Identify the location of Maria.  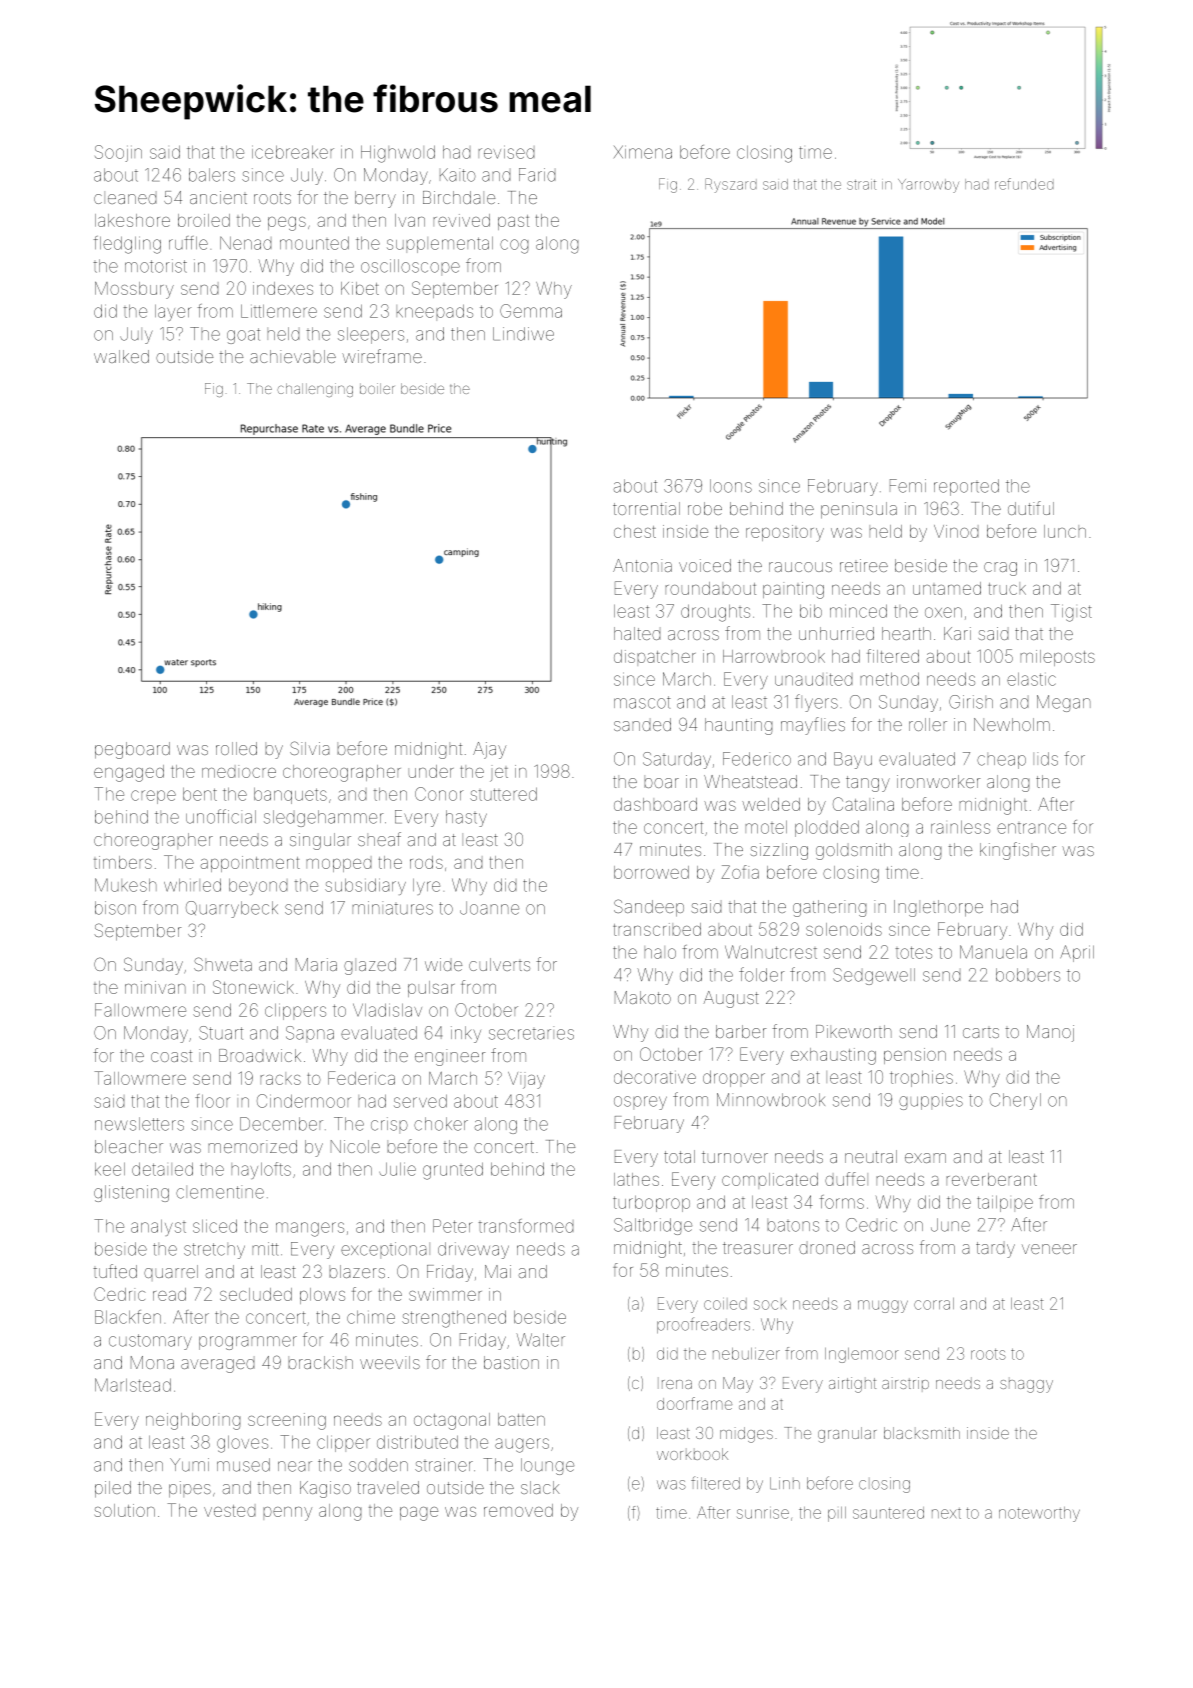
(316, 964).
